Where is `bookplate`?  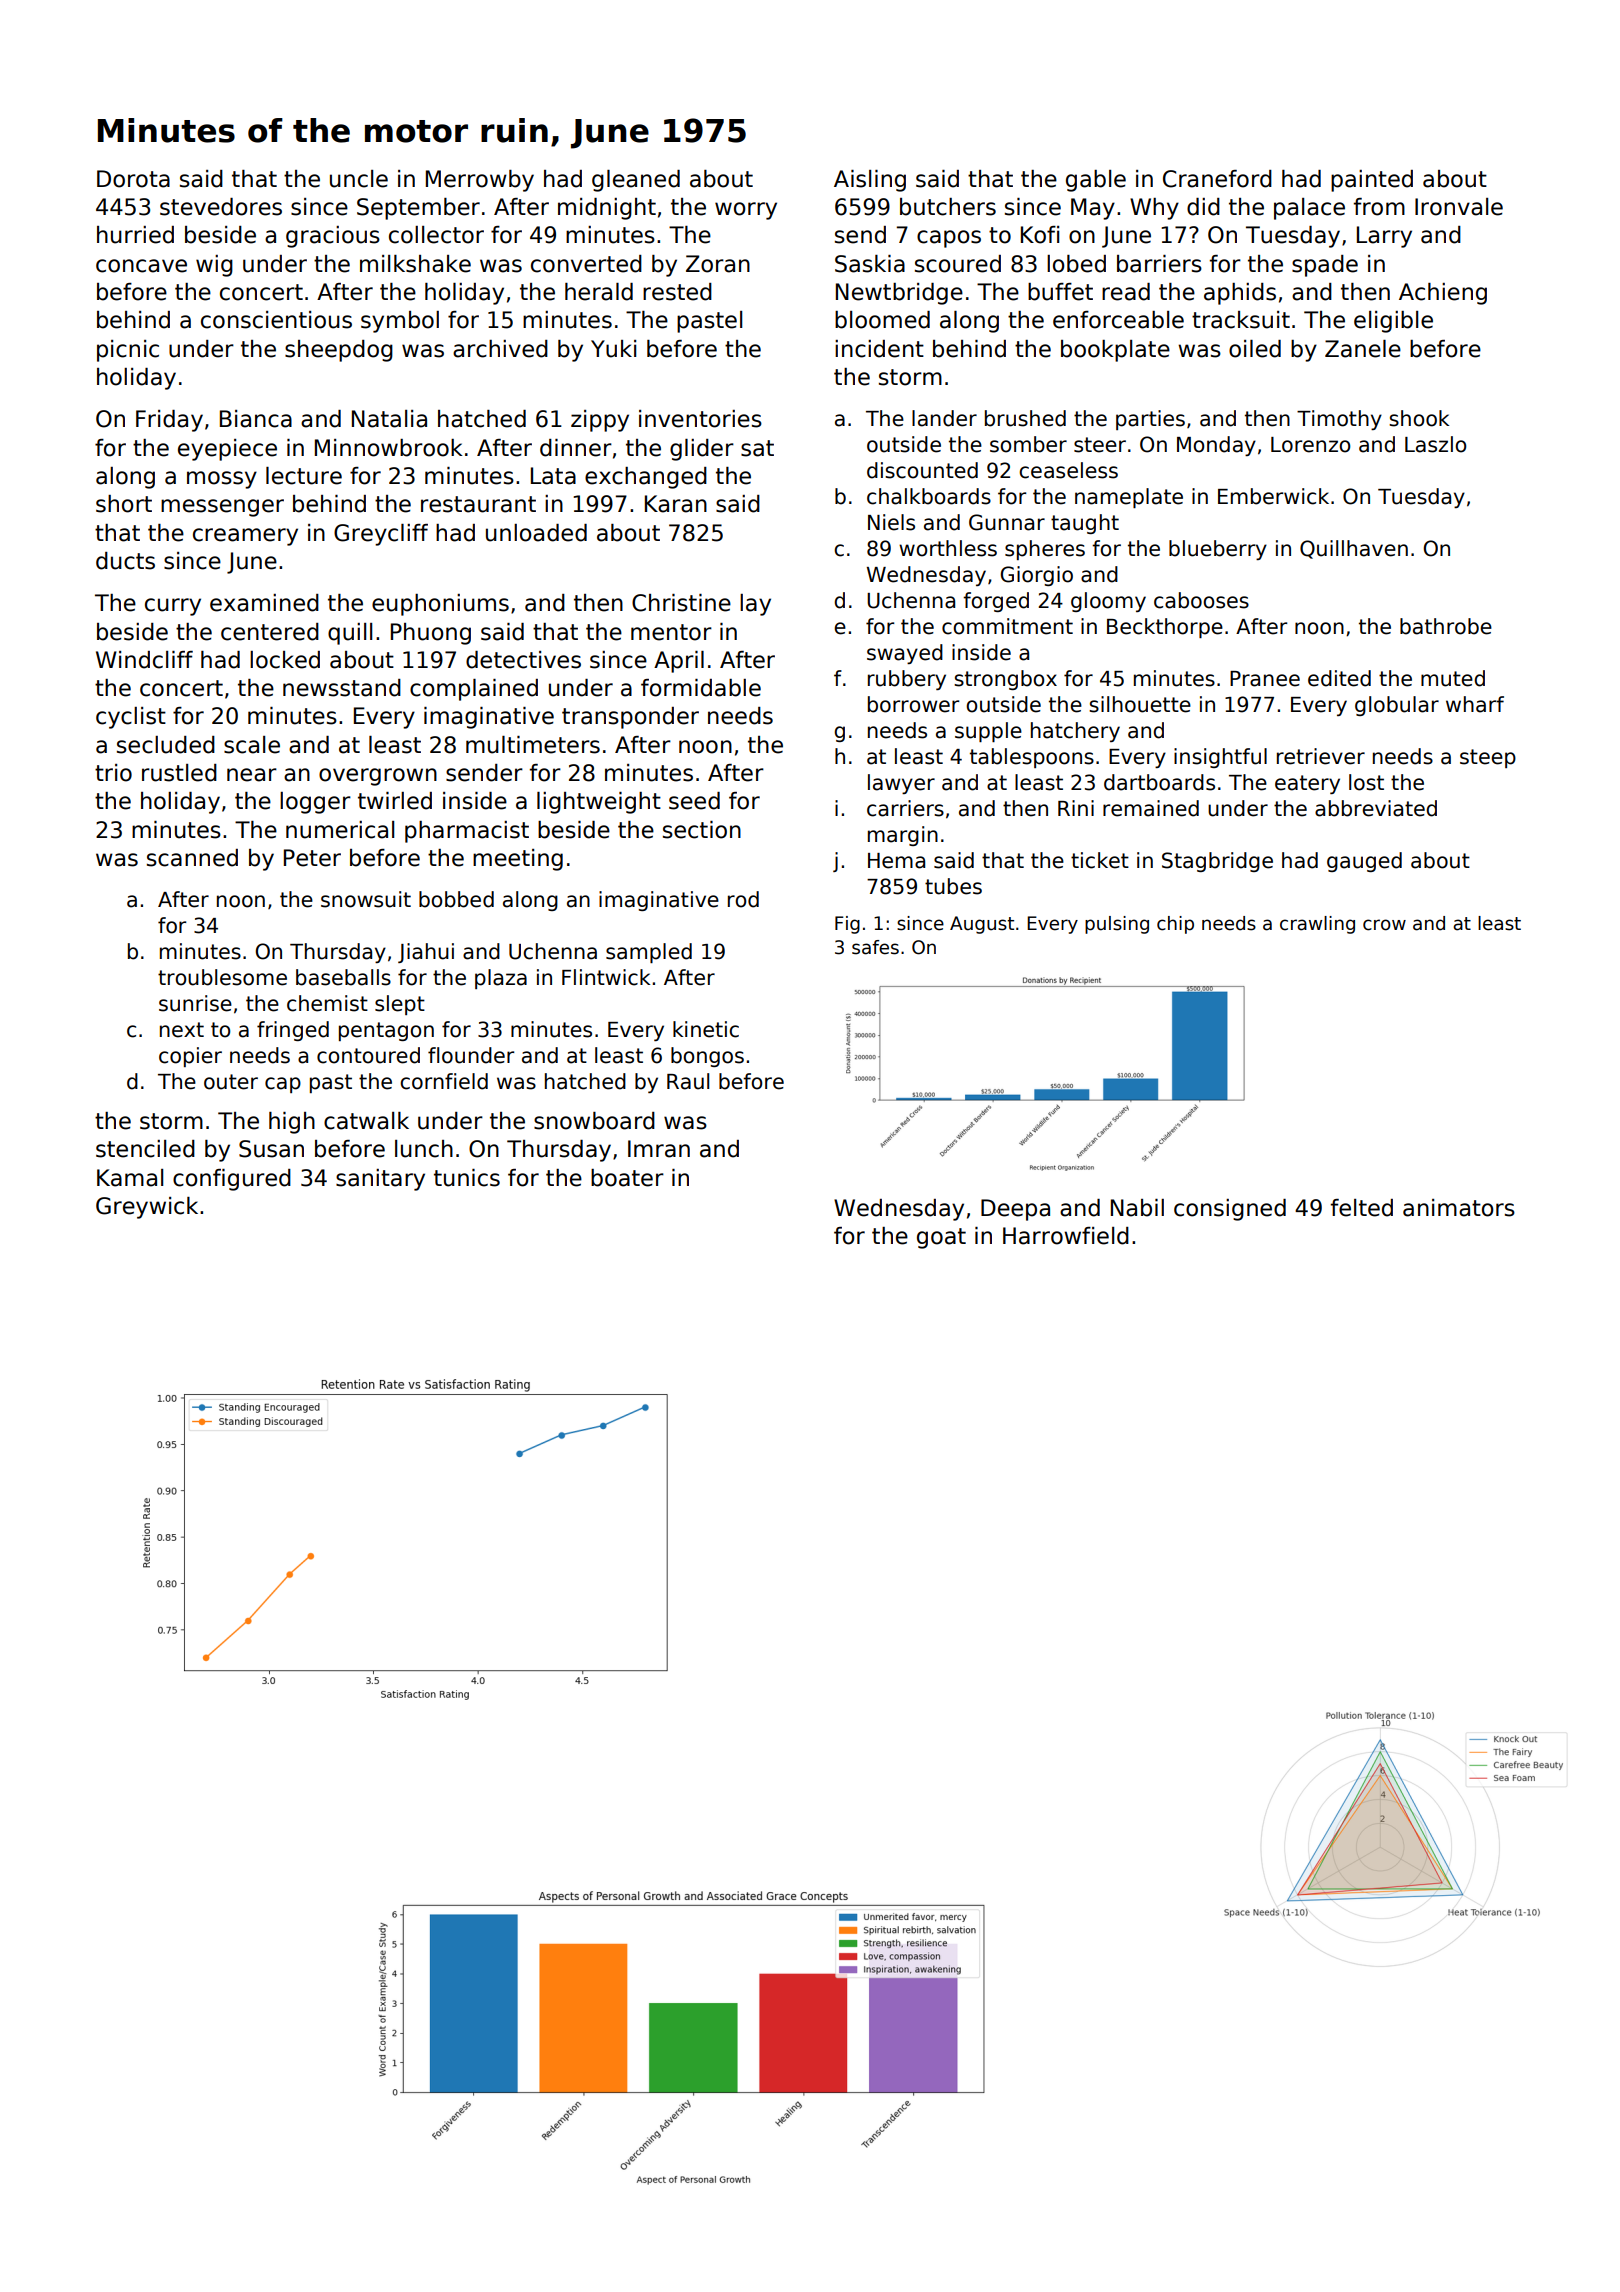 bookplate is located at coordinates (1115, 351).
